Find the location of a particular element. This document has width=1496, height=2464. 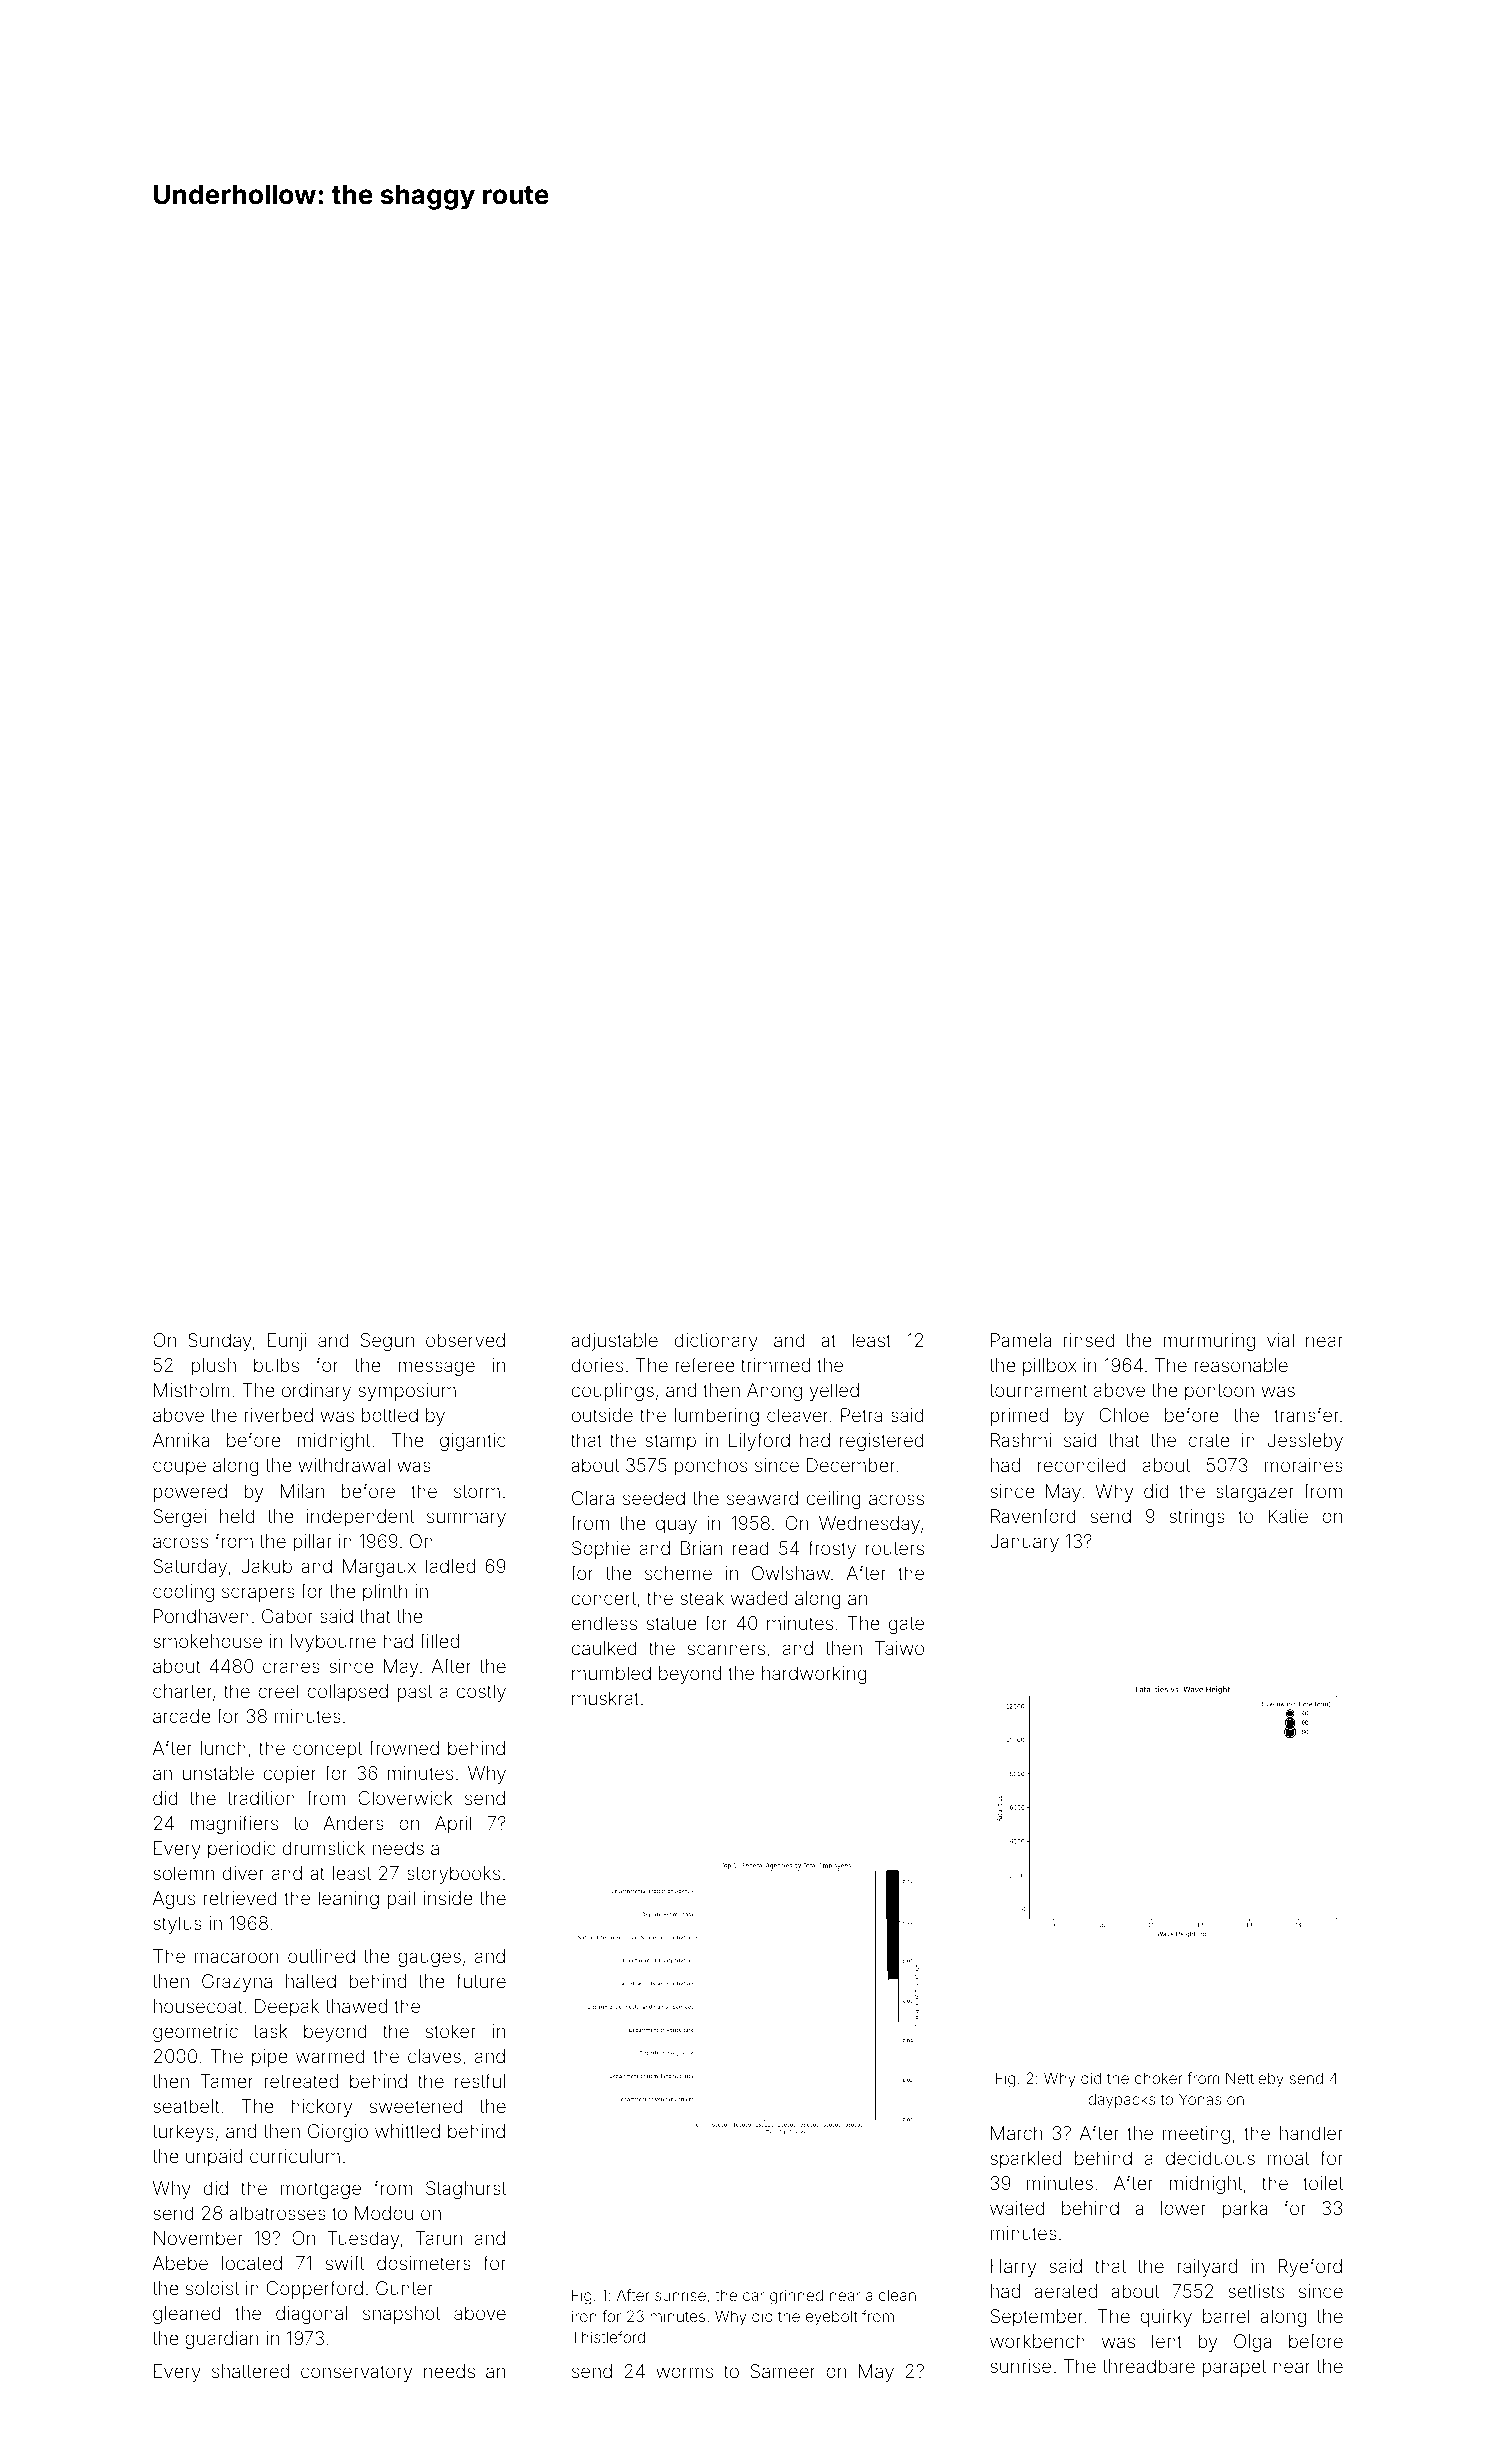

cleaver is located at coordinates (798, 1415).
